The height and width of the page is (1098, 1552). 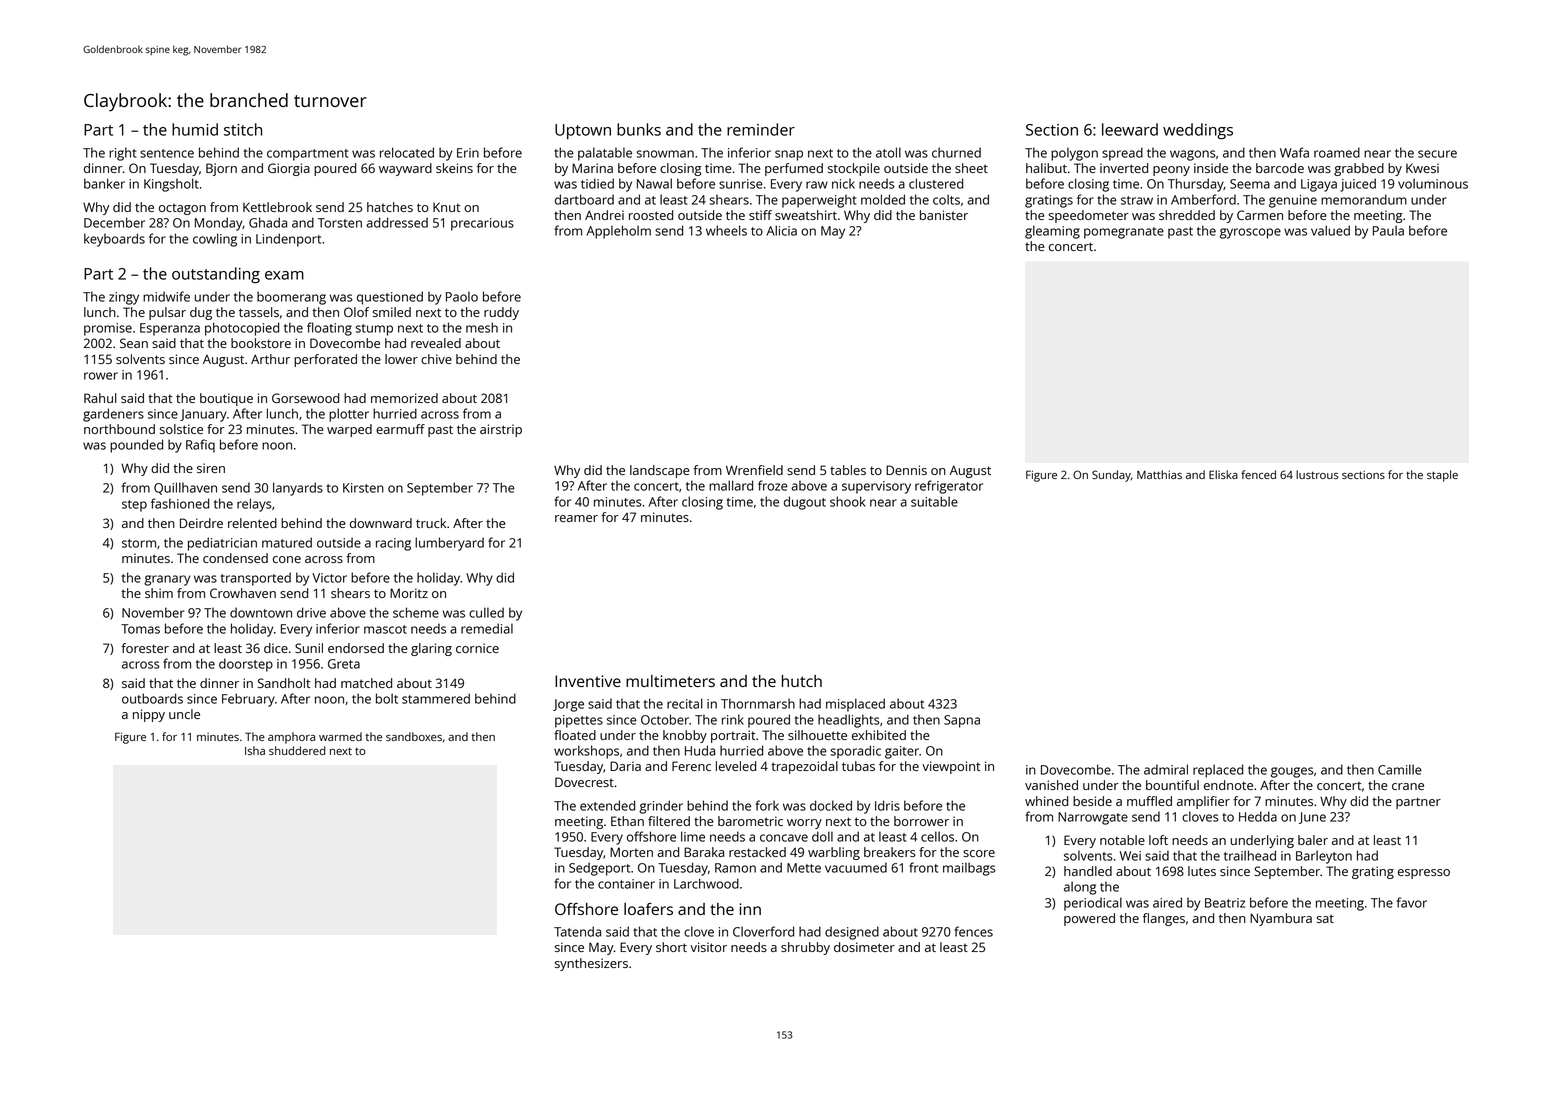 What do you see at coordinates (1052, 232) in the page?
I see `gleaming` at bounding box center [1052, 232].
